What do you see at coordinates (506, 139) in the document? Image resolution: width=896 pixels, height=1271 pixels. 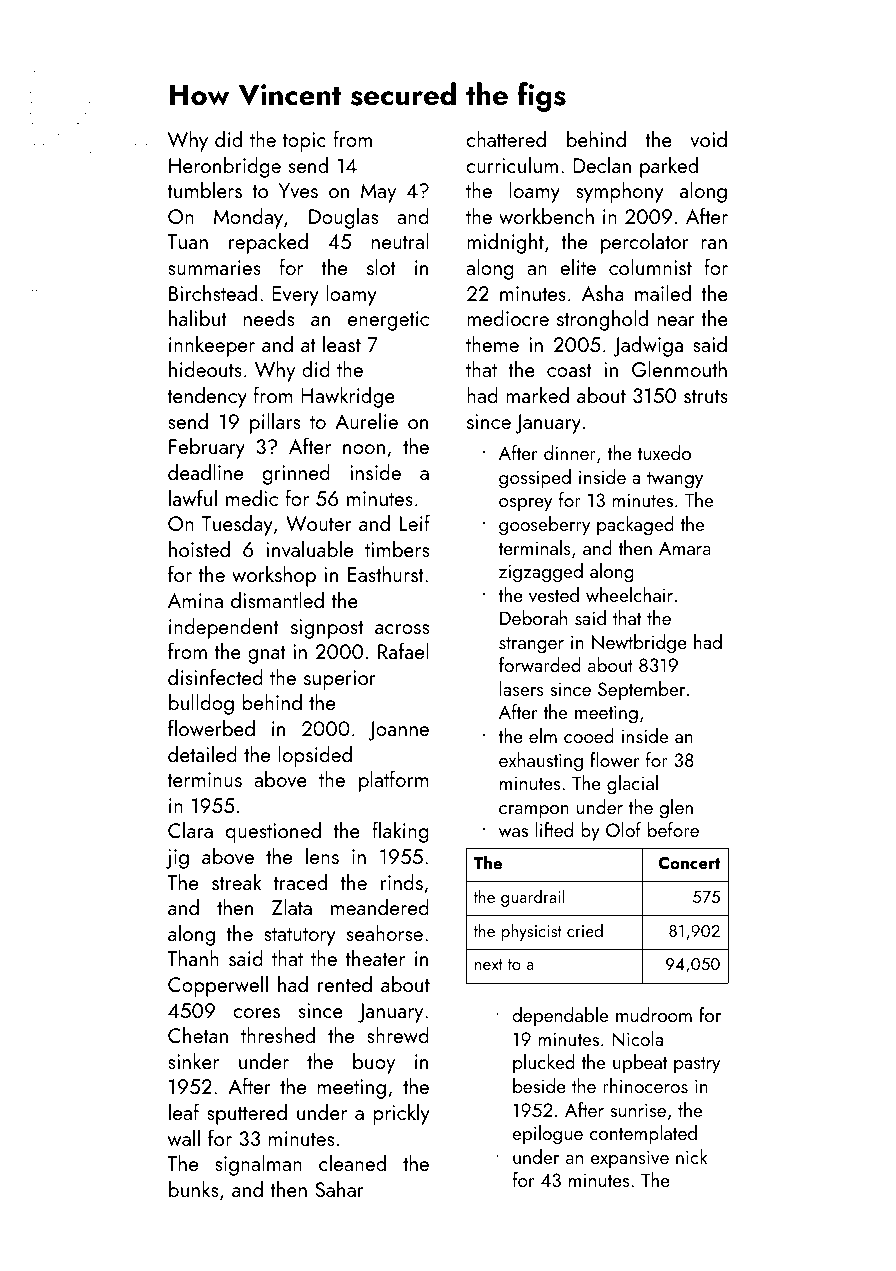 I see `chattered` at bounding box center [506, 139].
